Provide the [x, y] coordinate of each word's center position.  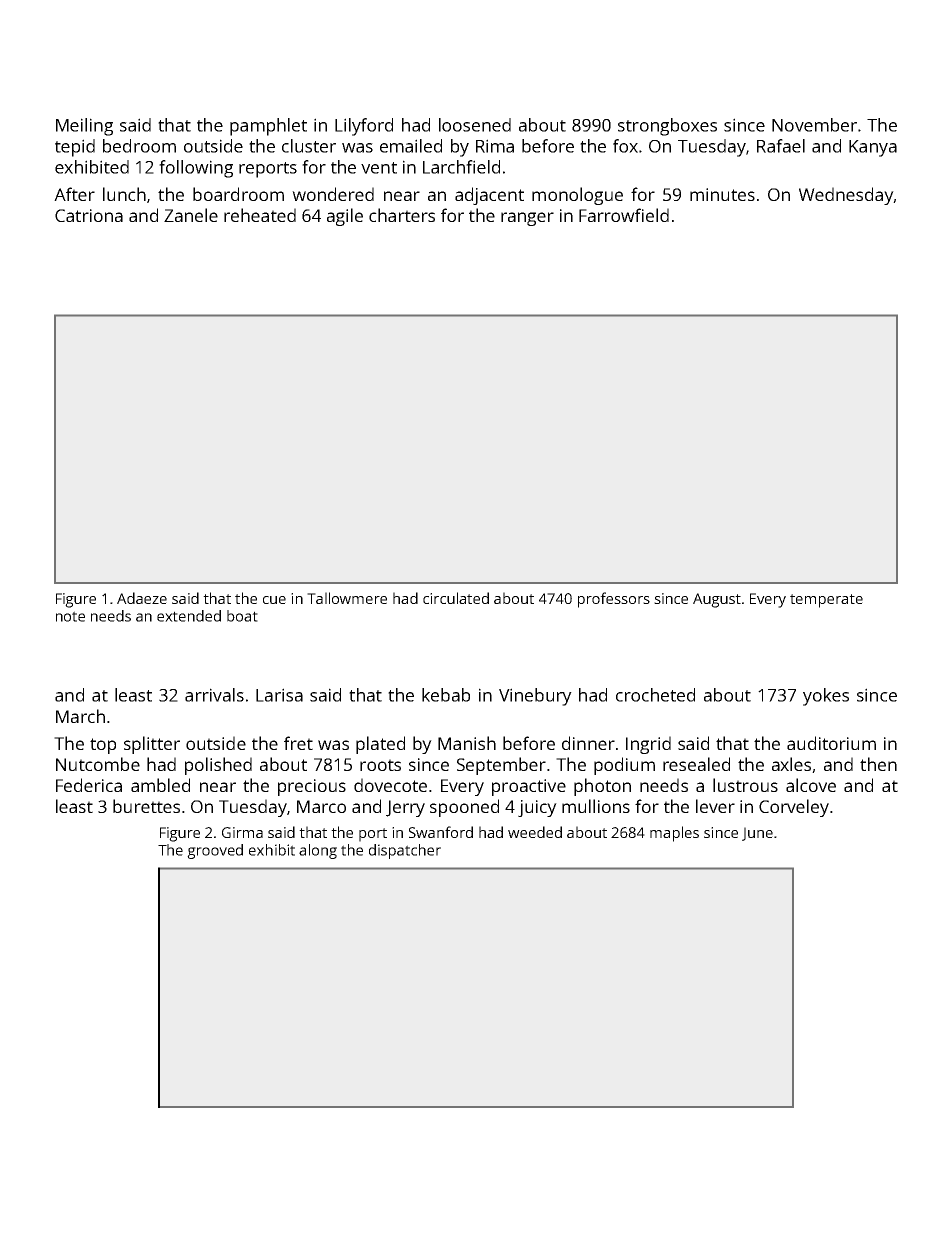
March [80, 716]
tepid [75, 148]
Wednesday [846, 196]
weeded [535, 832]
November [814, 125]
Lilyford [364, 127]
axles [791, 764]
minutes [722, 194]
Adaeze [142, 598]
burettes [146, 806]
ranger [527, 219]
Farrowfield [624, 215]
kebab [446, 695]
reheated [260, 215]
